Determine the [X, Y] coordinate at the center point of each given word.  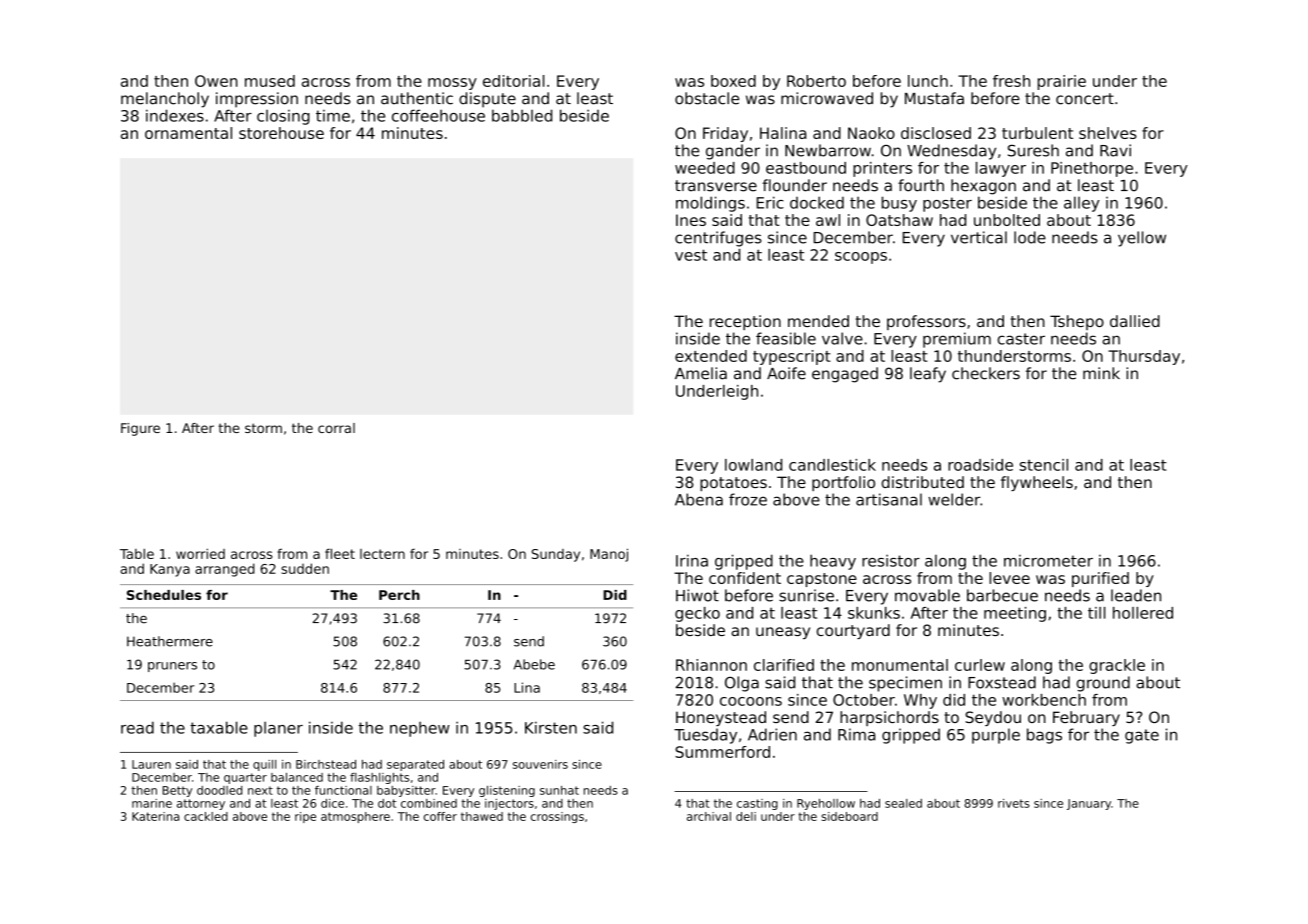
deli [746, 816]
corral [336, 428]
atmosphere [355, 817]
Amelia [701, 373]
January [1089, 804]
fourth [921, 185]
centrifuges [718, 239]
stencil [1043, 465]
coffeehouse [438, 115]
